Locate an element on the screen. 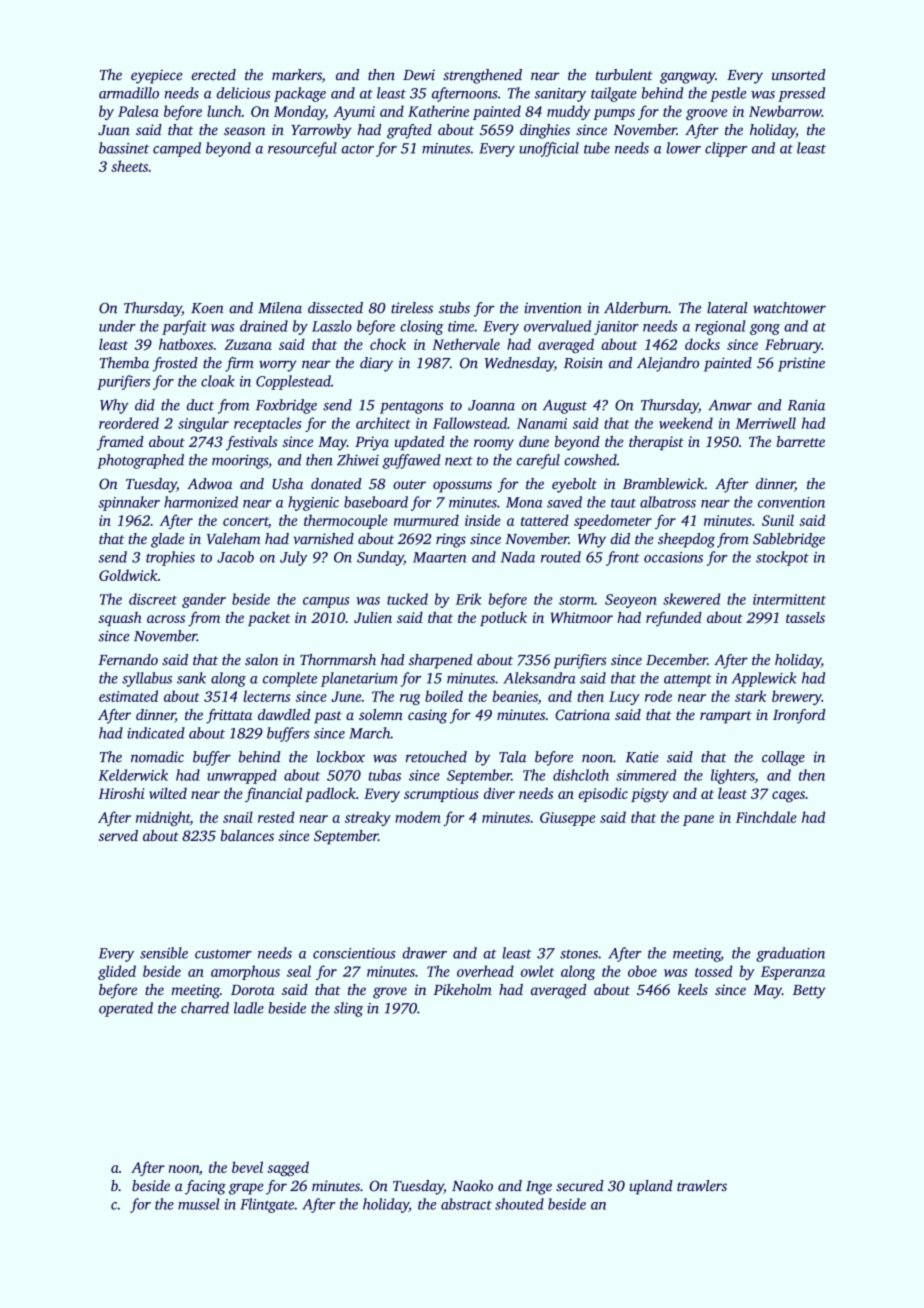 This screenshot has width=924, height=1308. Milena is located at coordinates (280, 308).
